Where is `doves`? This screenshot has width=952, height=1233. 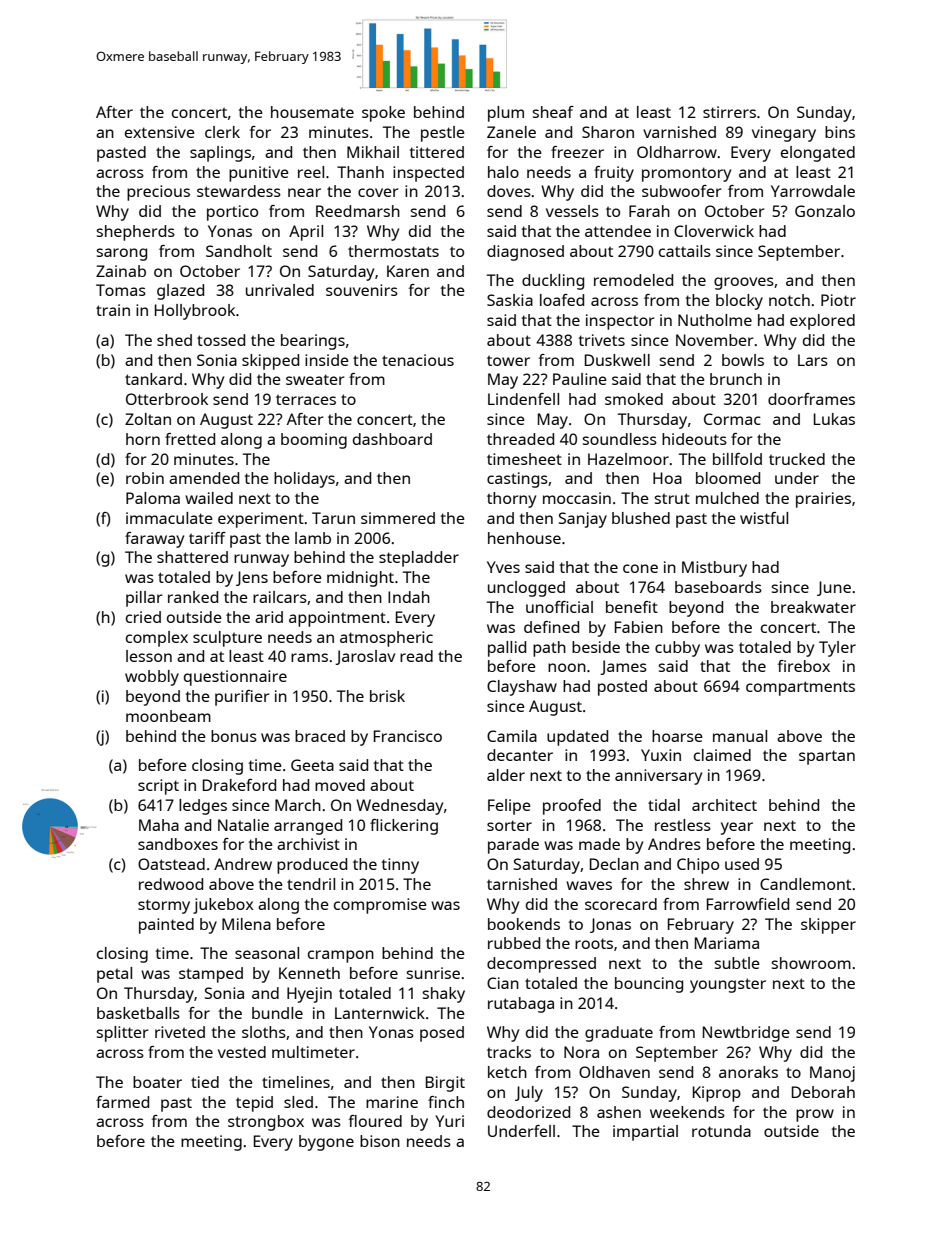
doves is located at coordinates (509, 191).
